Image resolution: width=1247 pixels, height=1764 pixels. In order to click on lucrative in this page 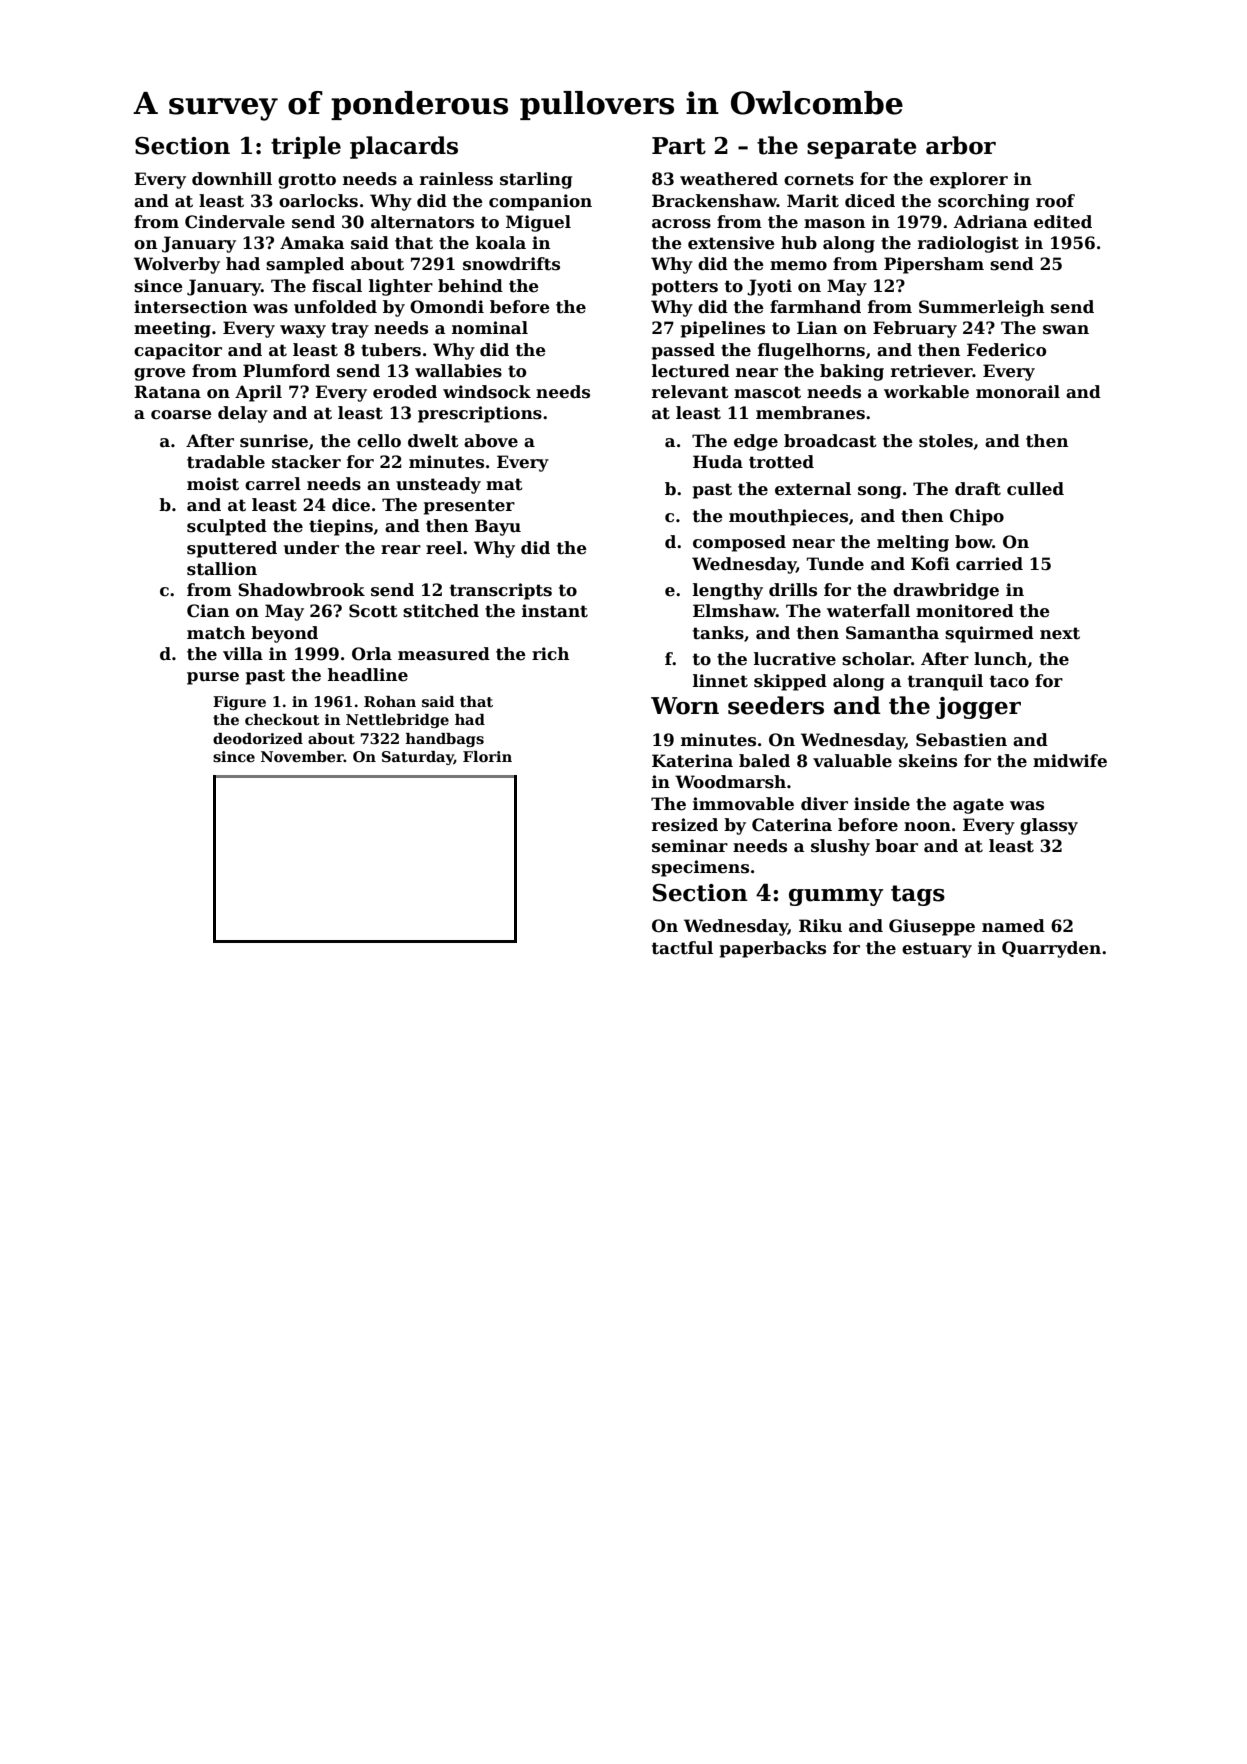, I will do `click(795, 659)`.
